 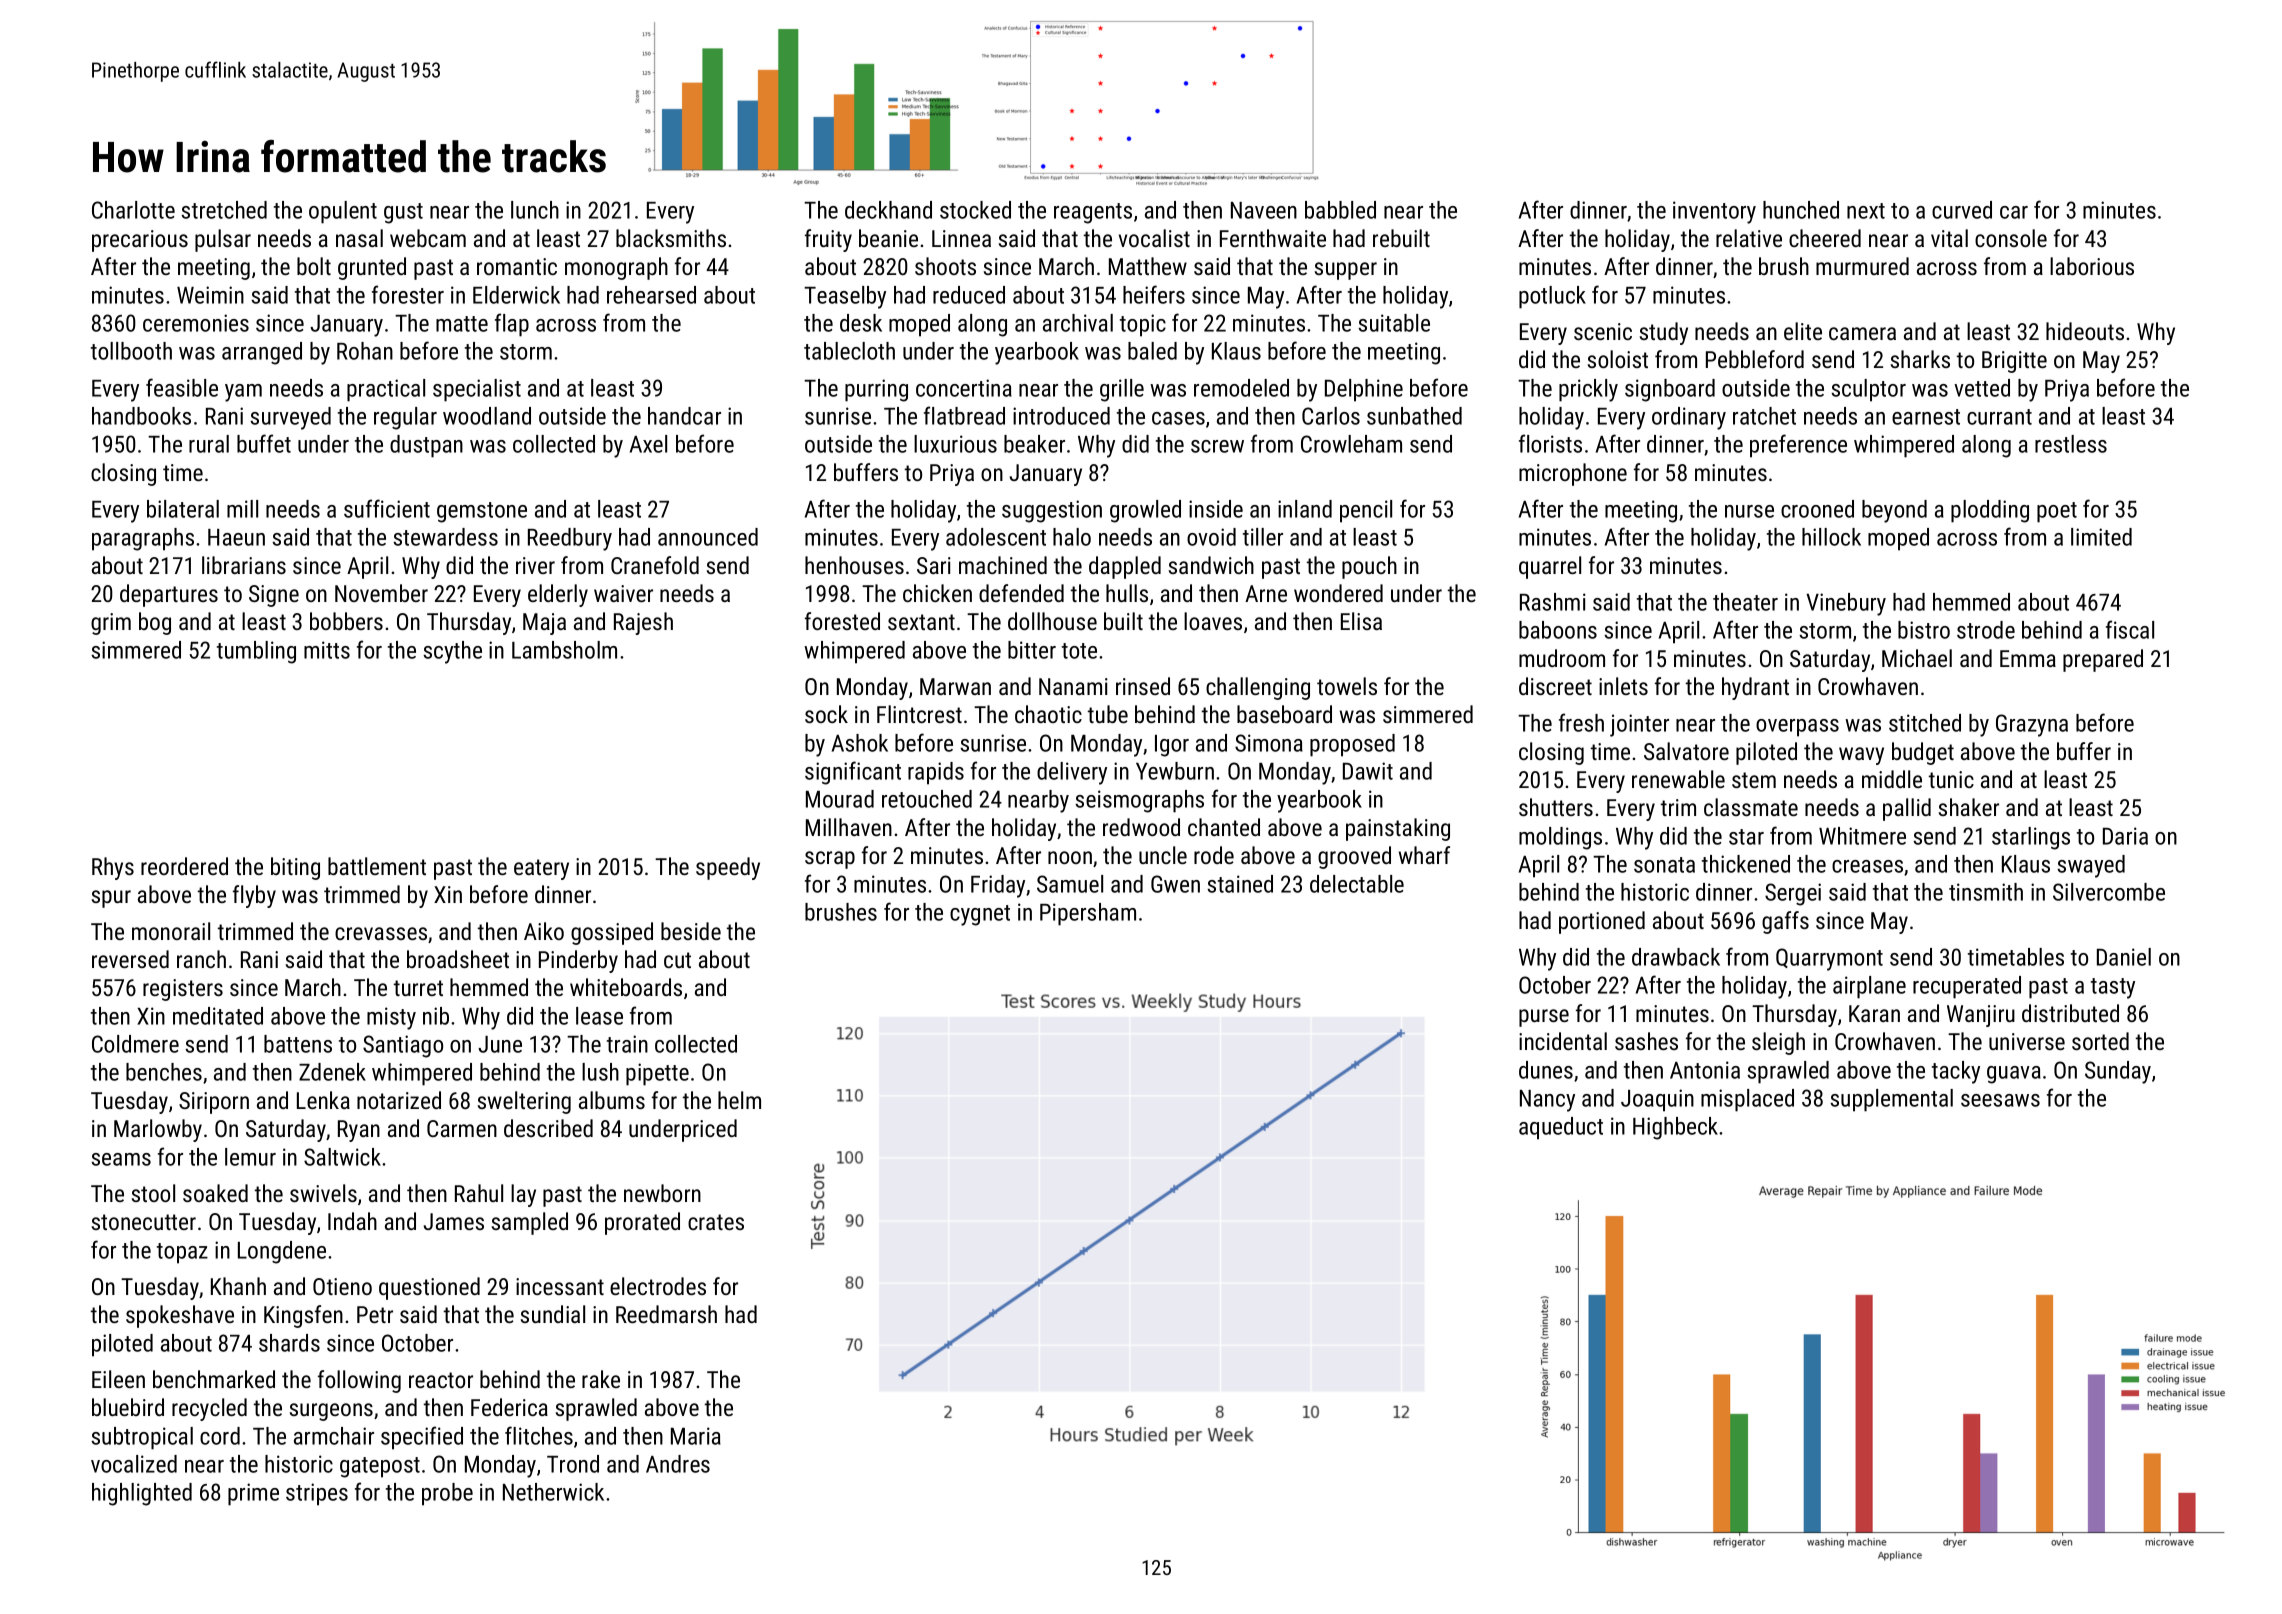 What do you see at coordinates (1745, 602) in the screenshot?
I see `theater` at bounding box center [1745, 602].
